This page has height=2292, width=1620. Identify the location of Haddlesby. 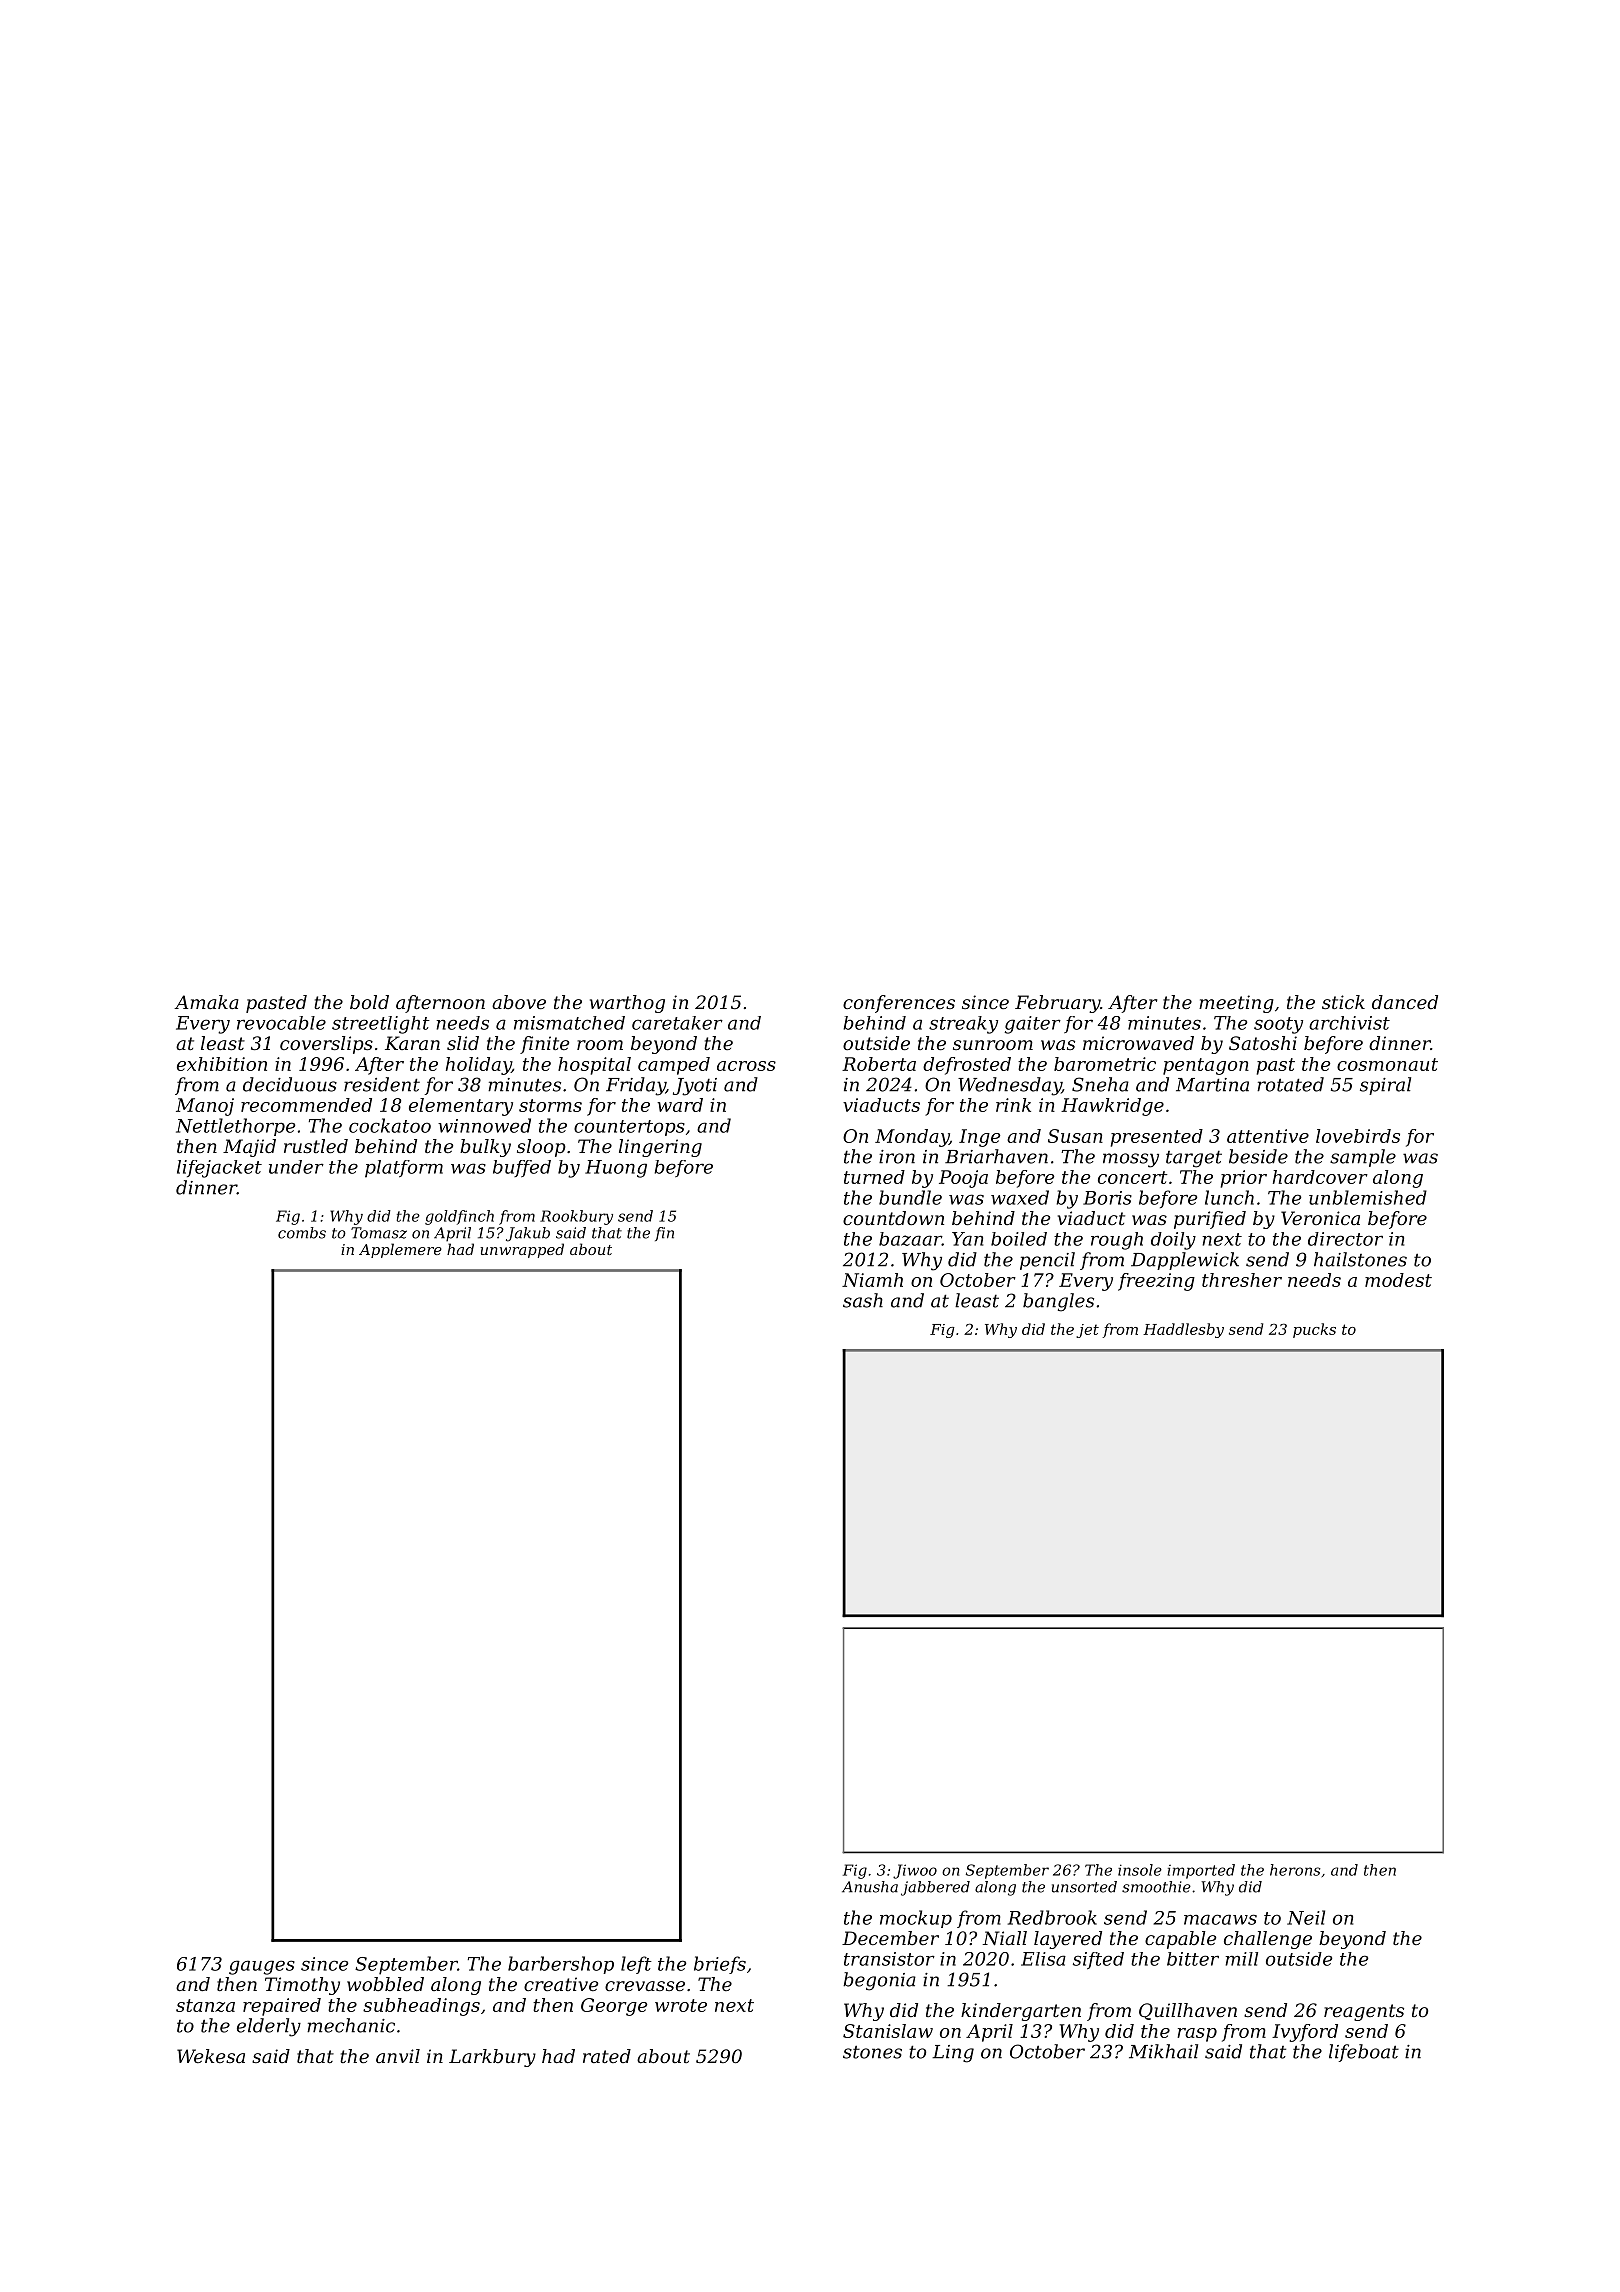
(1183, 1330).
